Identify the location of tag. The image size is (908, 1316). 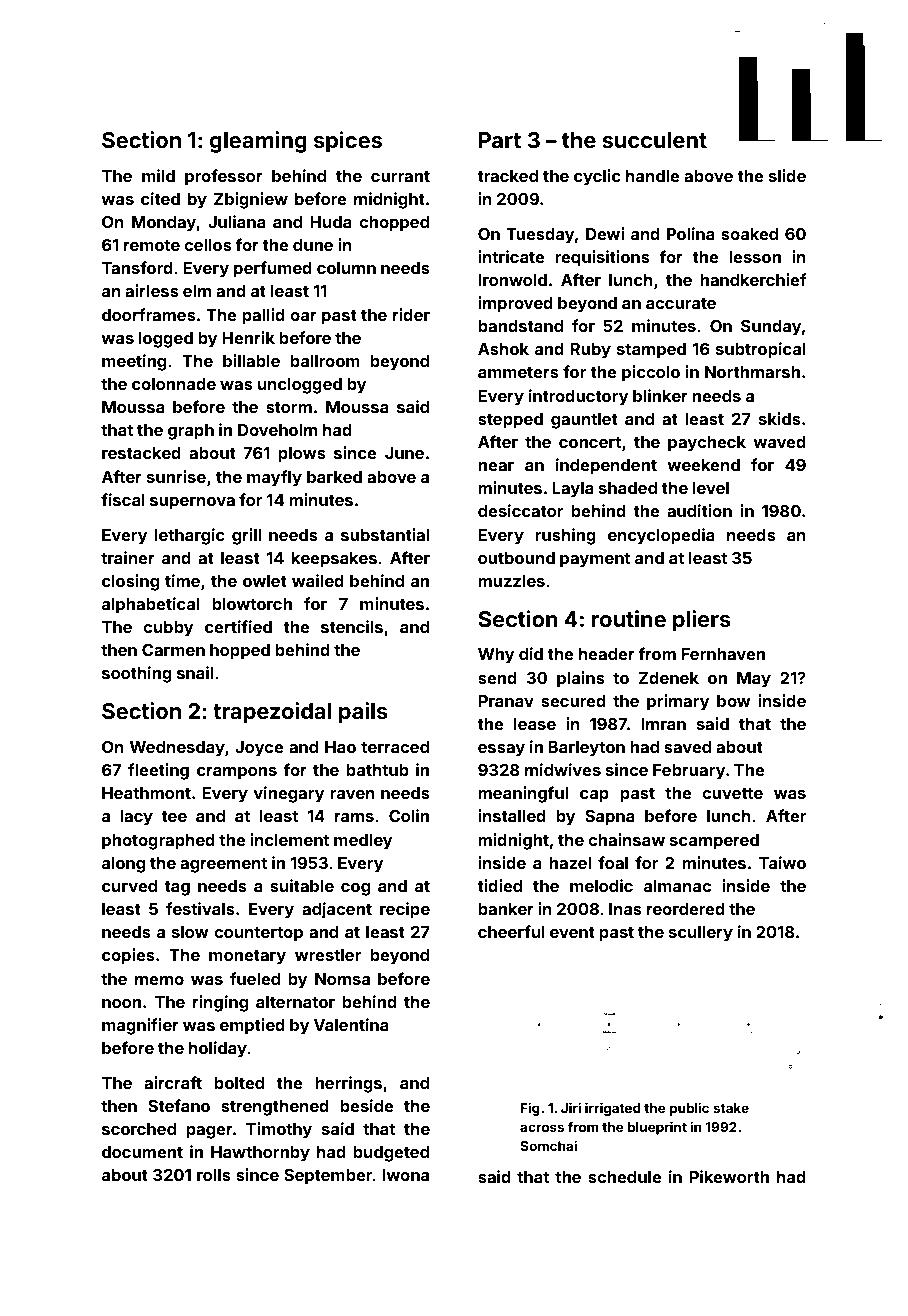
(177, 888).
